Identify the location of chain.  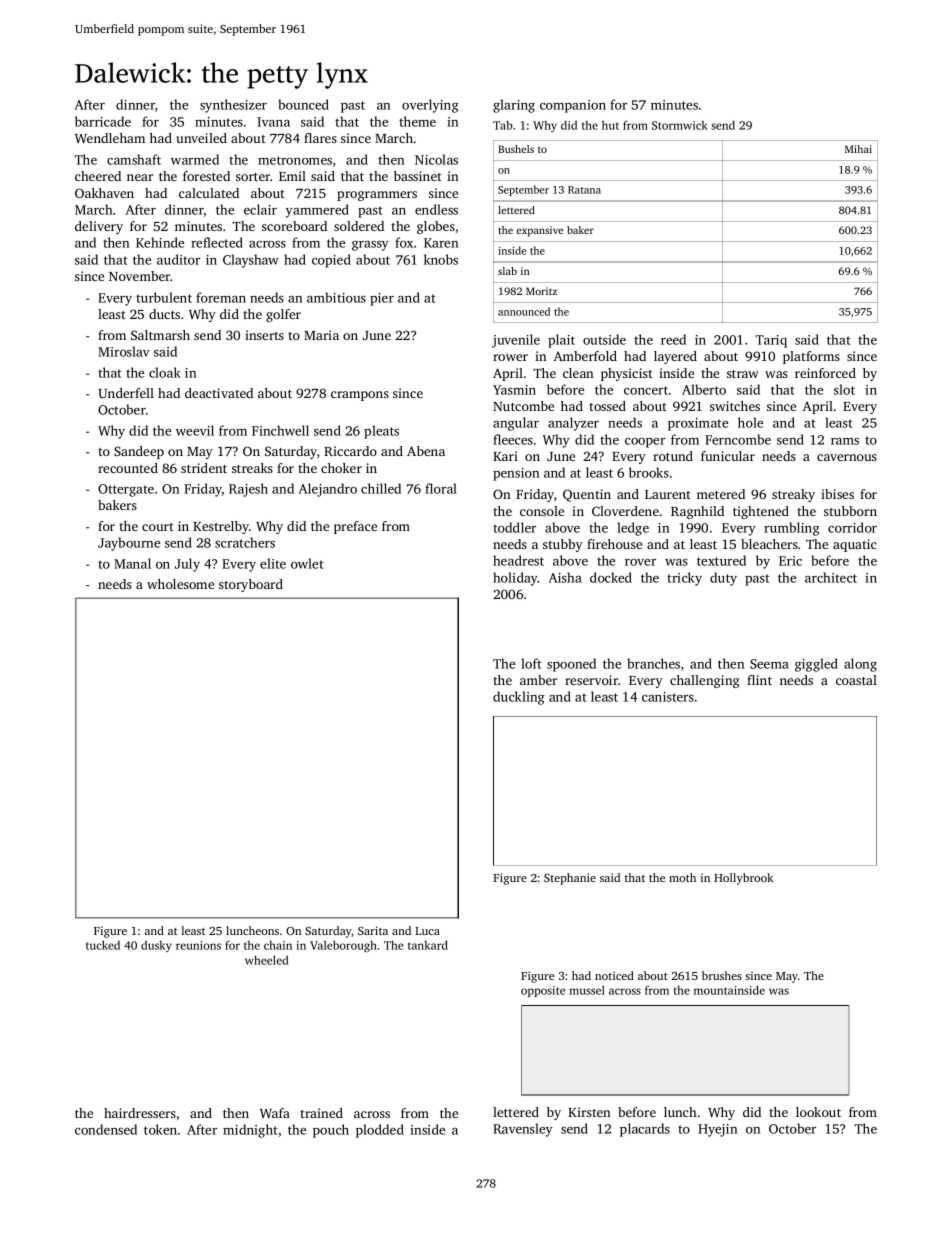
(278, 945).
